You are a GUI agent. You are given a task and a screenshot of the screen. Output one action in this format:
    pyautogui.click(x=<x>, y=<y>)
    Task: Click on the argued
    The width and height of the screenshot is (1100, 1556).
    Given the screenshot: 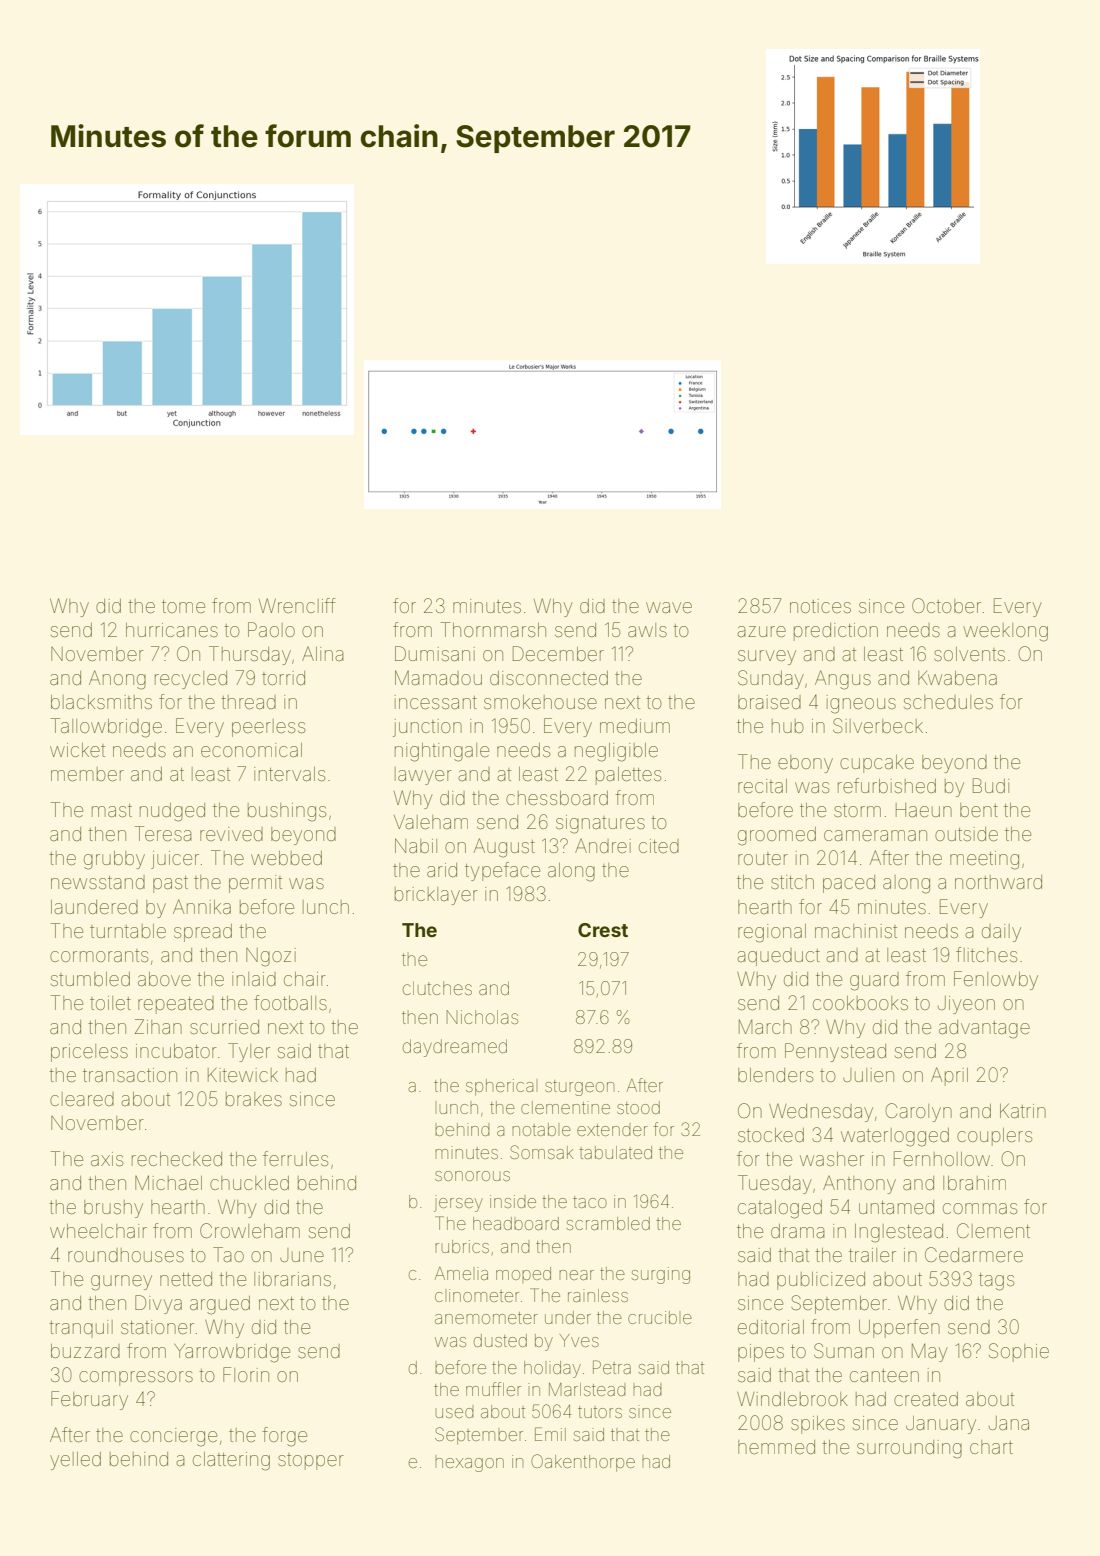 What is the action you would take?
    pyautogui.click(x=220, y=1305)
